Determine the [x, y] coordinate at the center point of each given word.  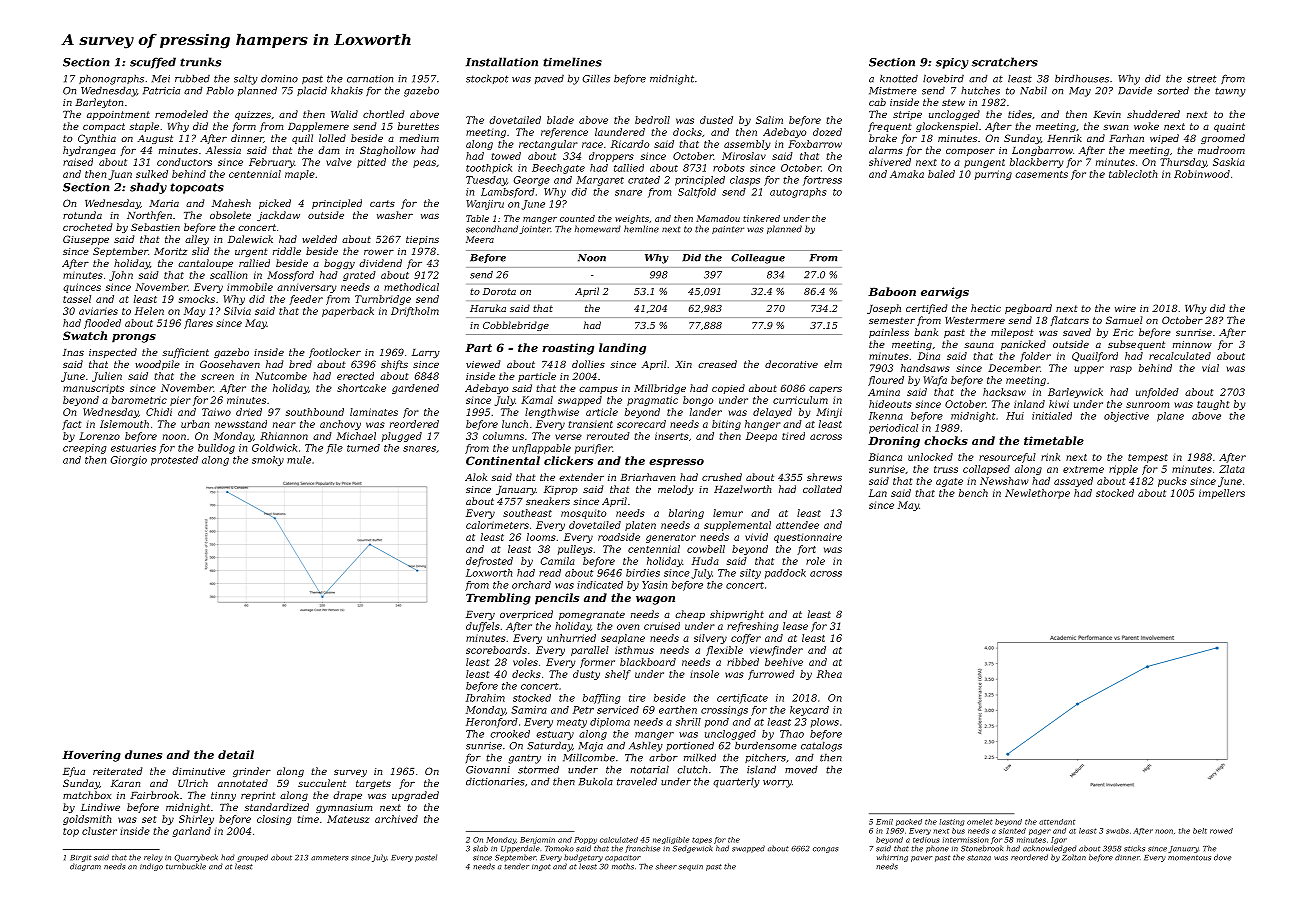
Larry [426, 353]
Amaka [907, 174]
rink [1050, 457]
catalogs [821, 746]
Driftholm [415, 312]
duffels [483, 627]
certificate [742, 699]
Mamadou [718, 218]
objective [1126, 417]
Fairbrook [154, 795]
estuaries [133, 448]
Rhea [829, 674]
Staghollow [388, 151]
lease [795, 626]
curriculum [800, 400]
